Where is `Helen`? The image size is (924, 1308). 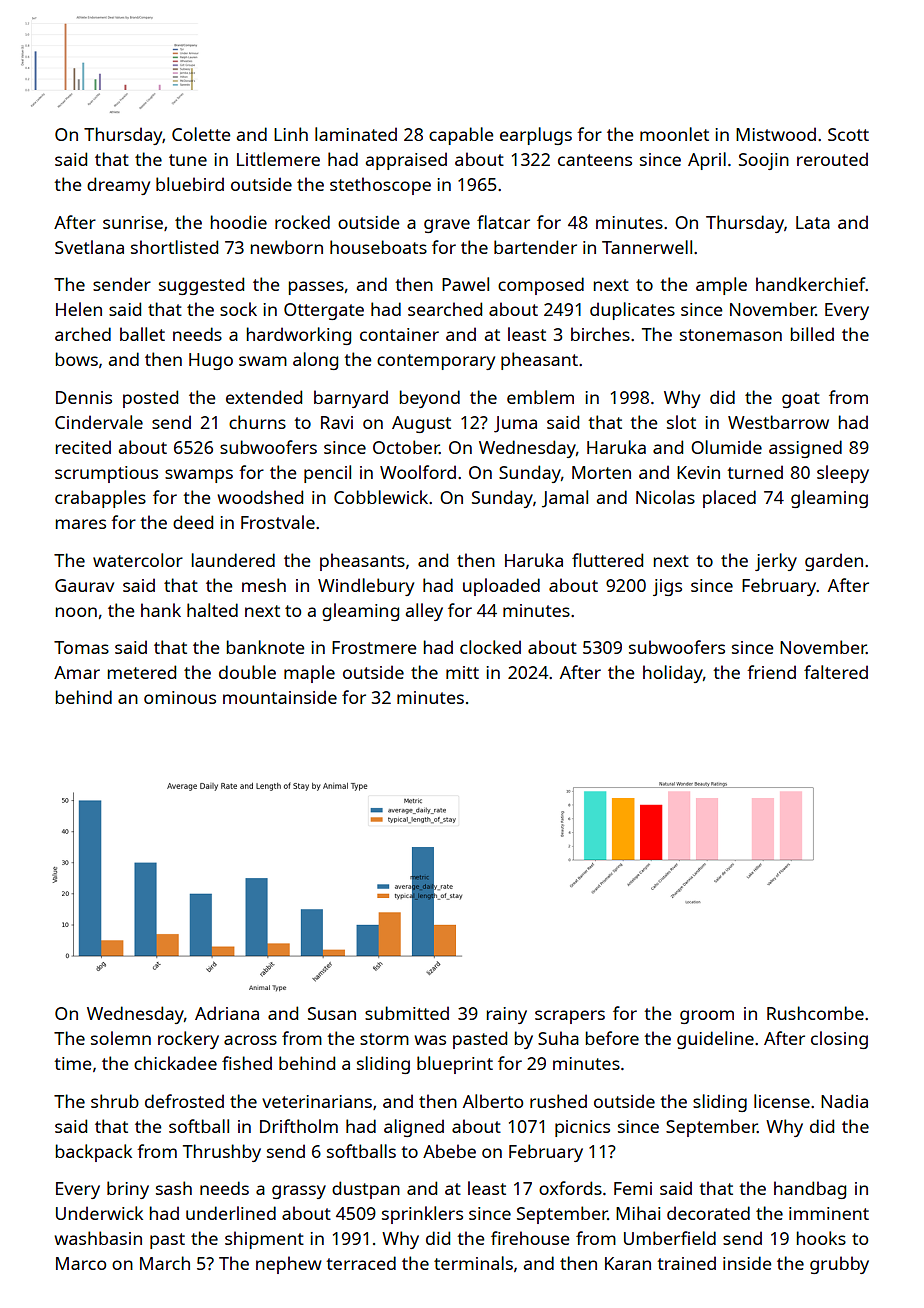
Helen is located at coordinates (79, 309).
